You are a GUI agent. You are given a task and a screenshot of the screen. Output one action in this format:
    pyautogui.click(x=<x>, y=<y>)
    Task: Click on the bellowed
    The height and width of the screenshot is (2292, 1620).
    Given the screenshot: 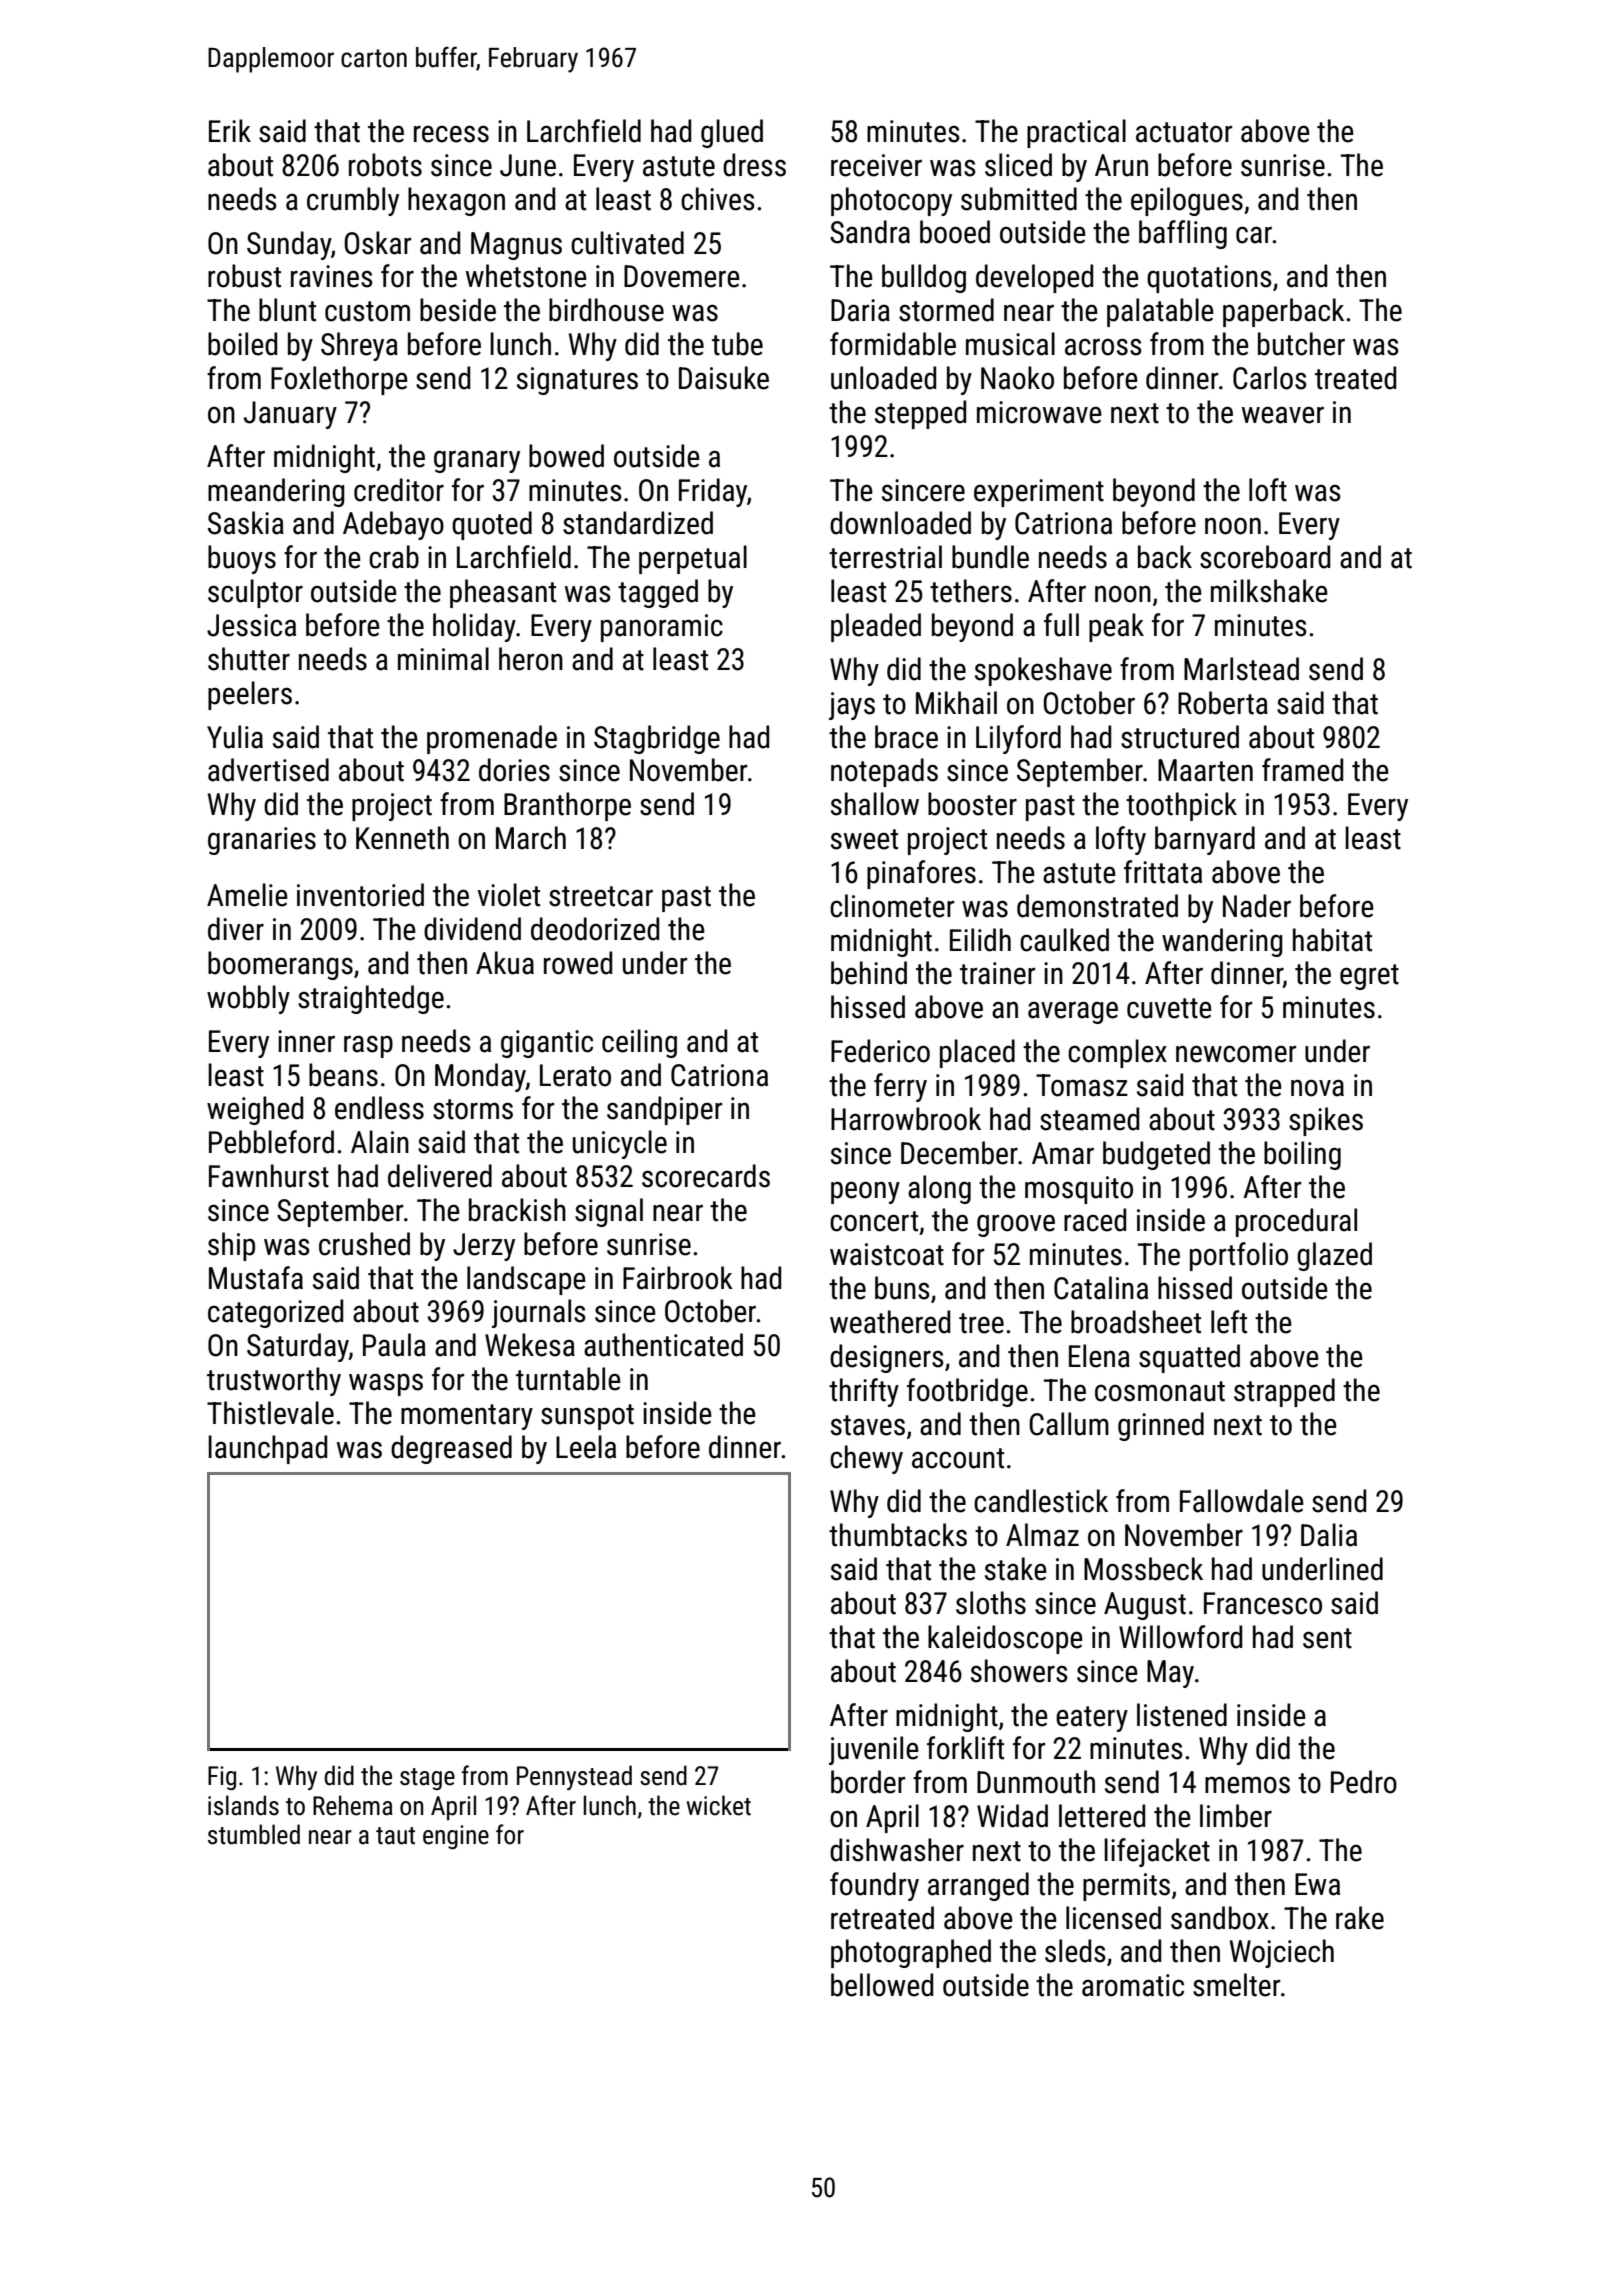 What is the action you would take?
    pyautogui.click(x=882, y=1985)
